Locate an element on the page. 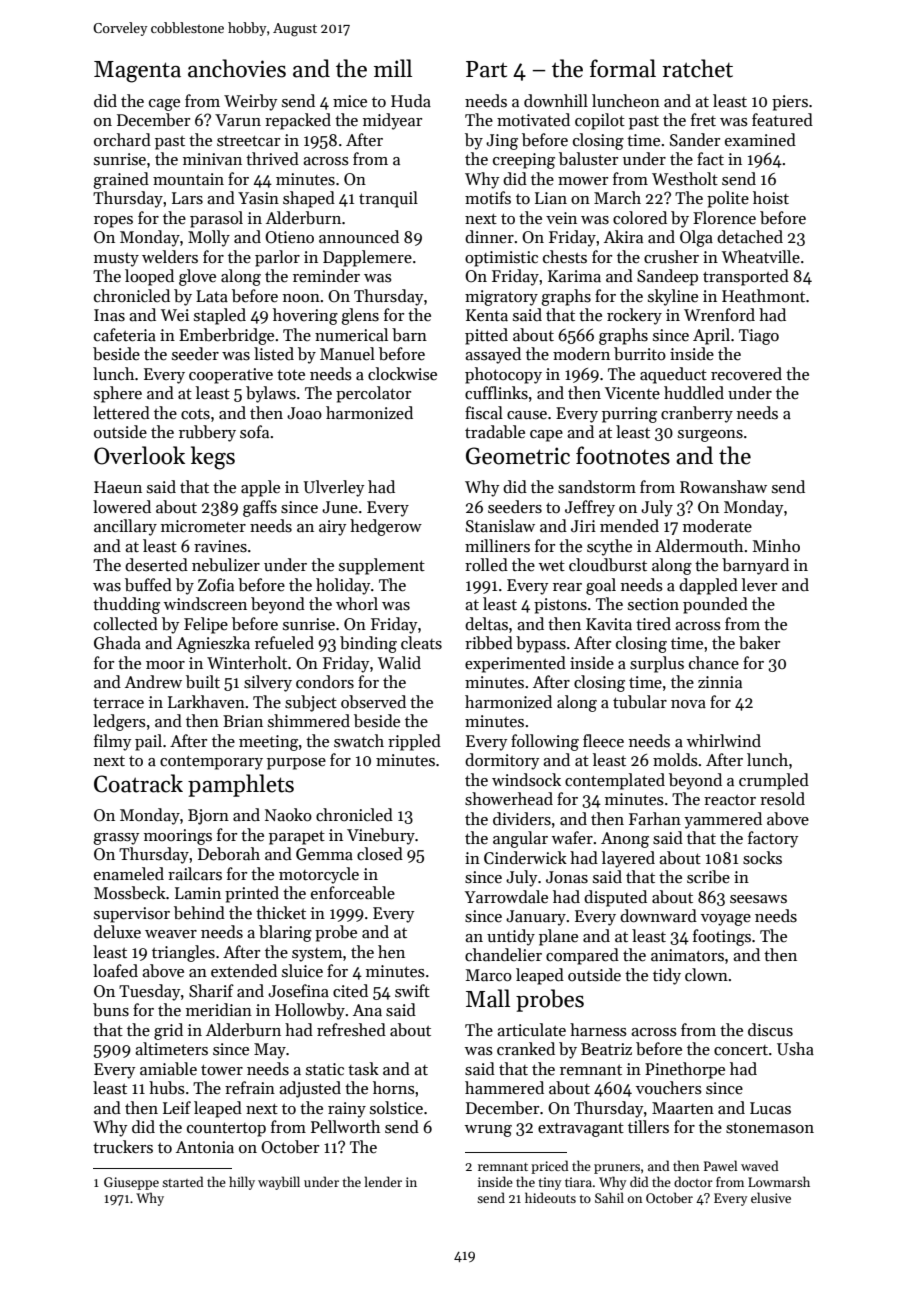 The image size is (908, 1316). ancillary is located at coordinates (125, 527).
